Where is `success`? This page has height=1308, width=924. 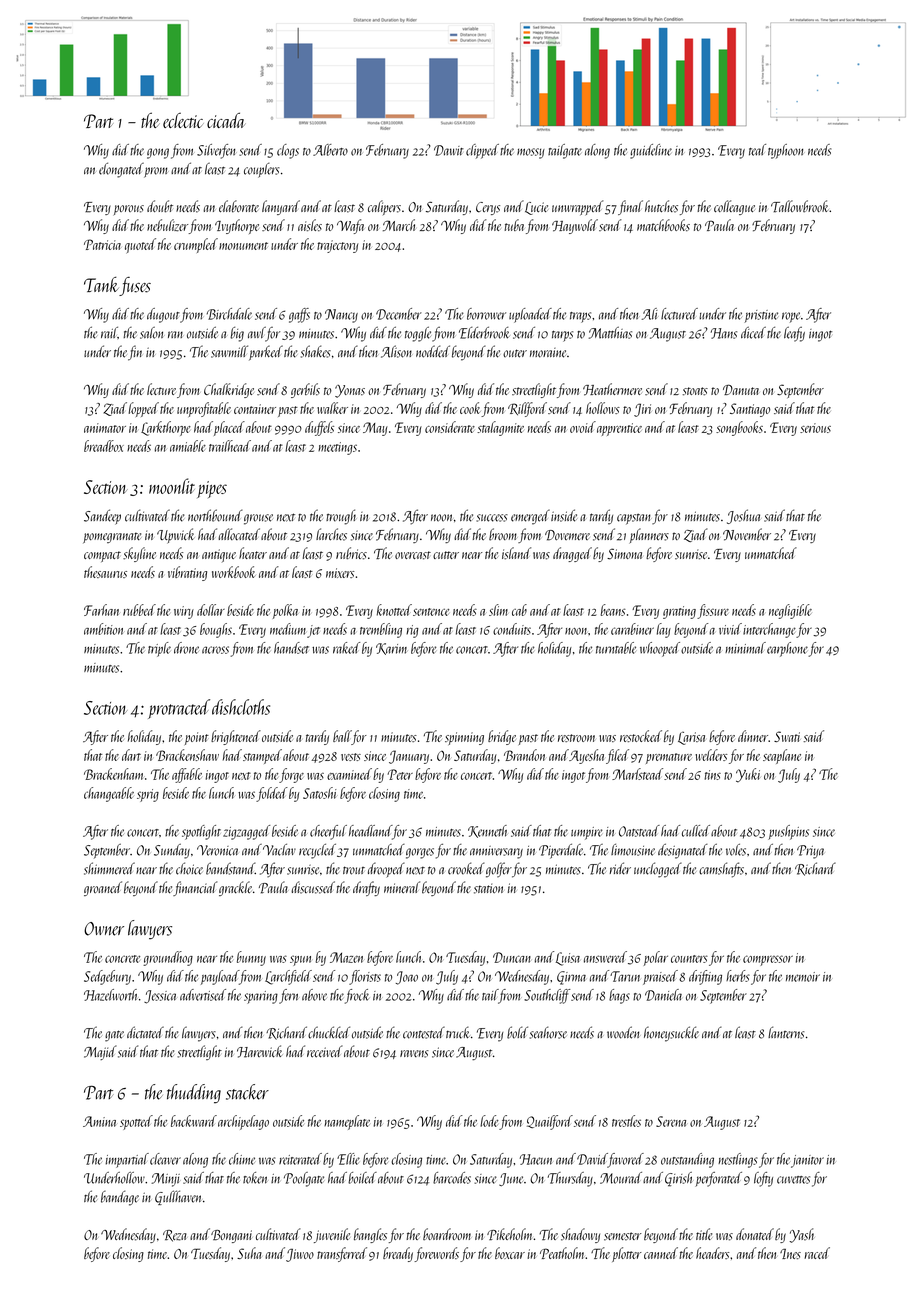 success is located at coordinates (492, 518).
